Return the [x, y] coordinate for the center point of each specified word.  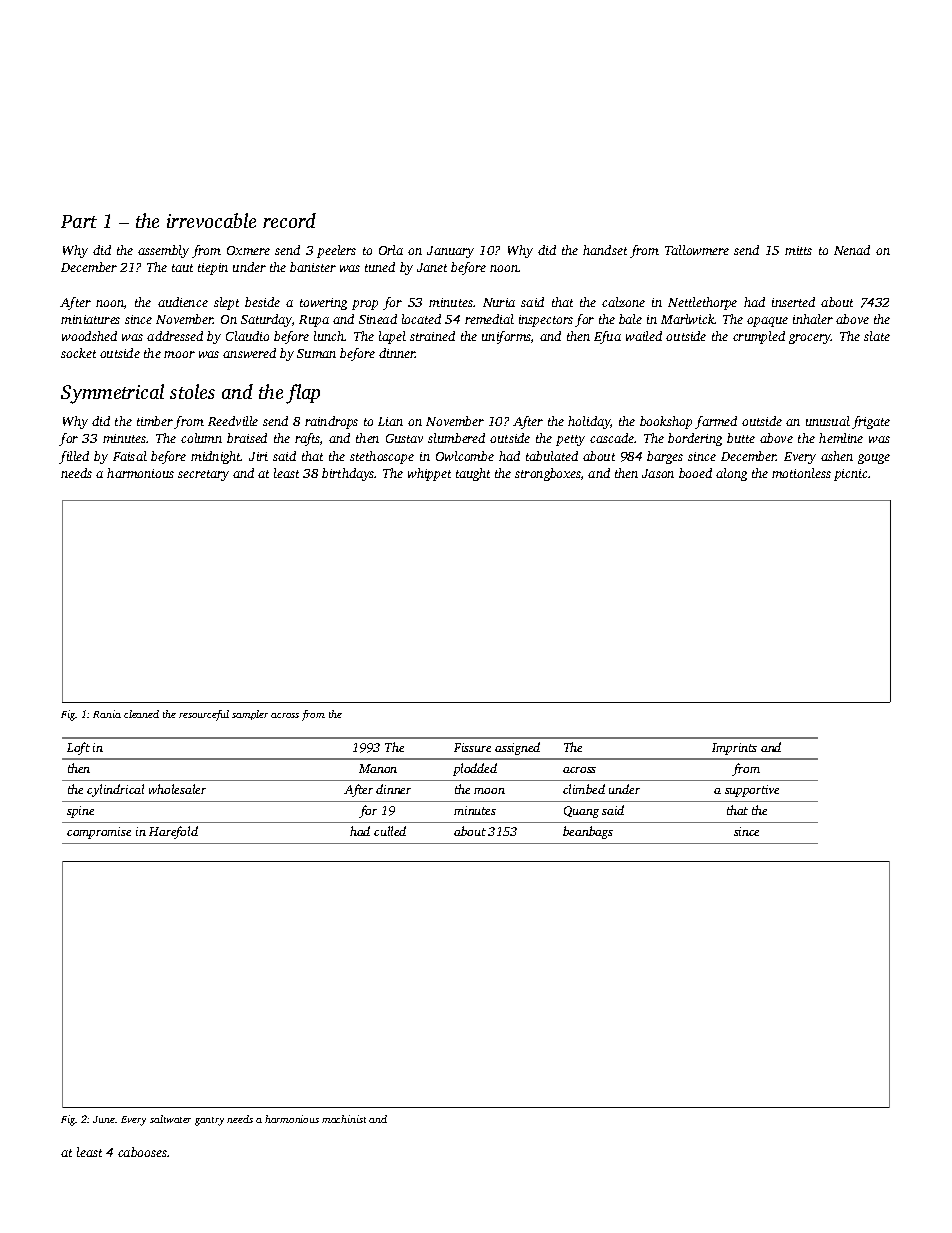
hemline [841, 438]
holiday [589, 422]
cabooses [142, 1152]
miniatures [90, 319]
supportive [752, 791]
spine [80, 812]
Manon [378, 768]
